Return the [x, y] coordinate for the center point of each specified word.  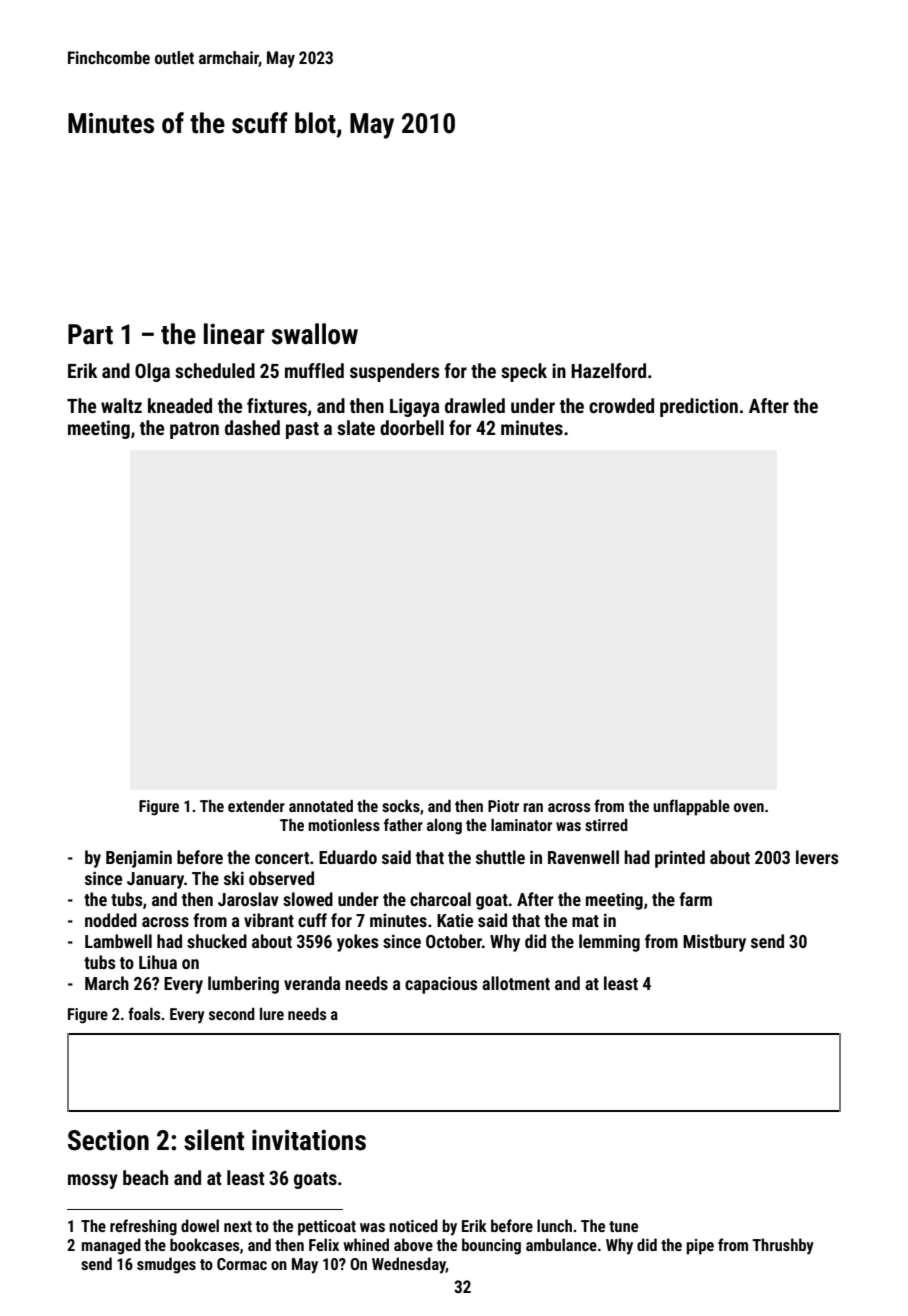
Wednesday [409, 1265]
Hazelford [608, 370]
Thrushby [783, 1246]
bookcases [205, 1244]
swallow [315, 334]
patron [194, 430]
